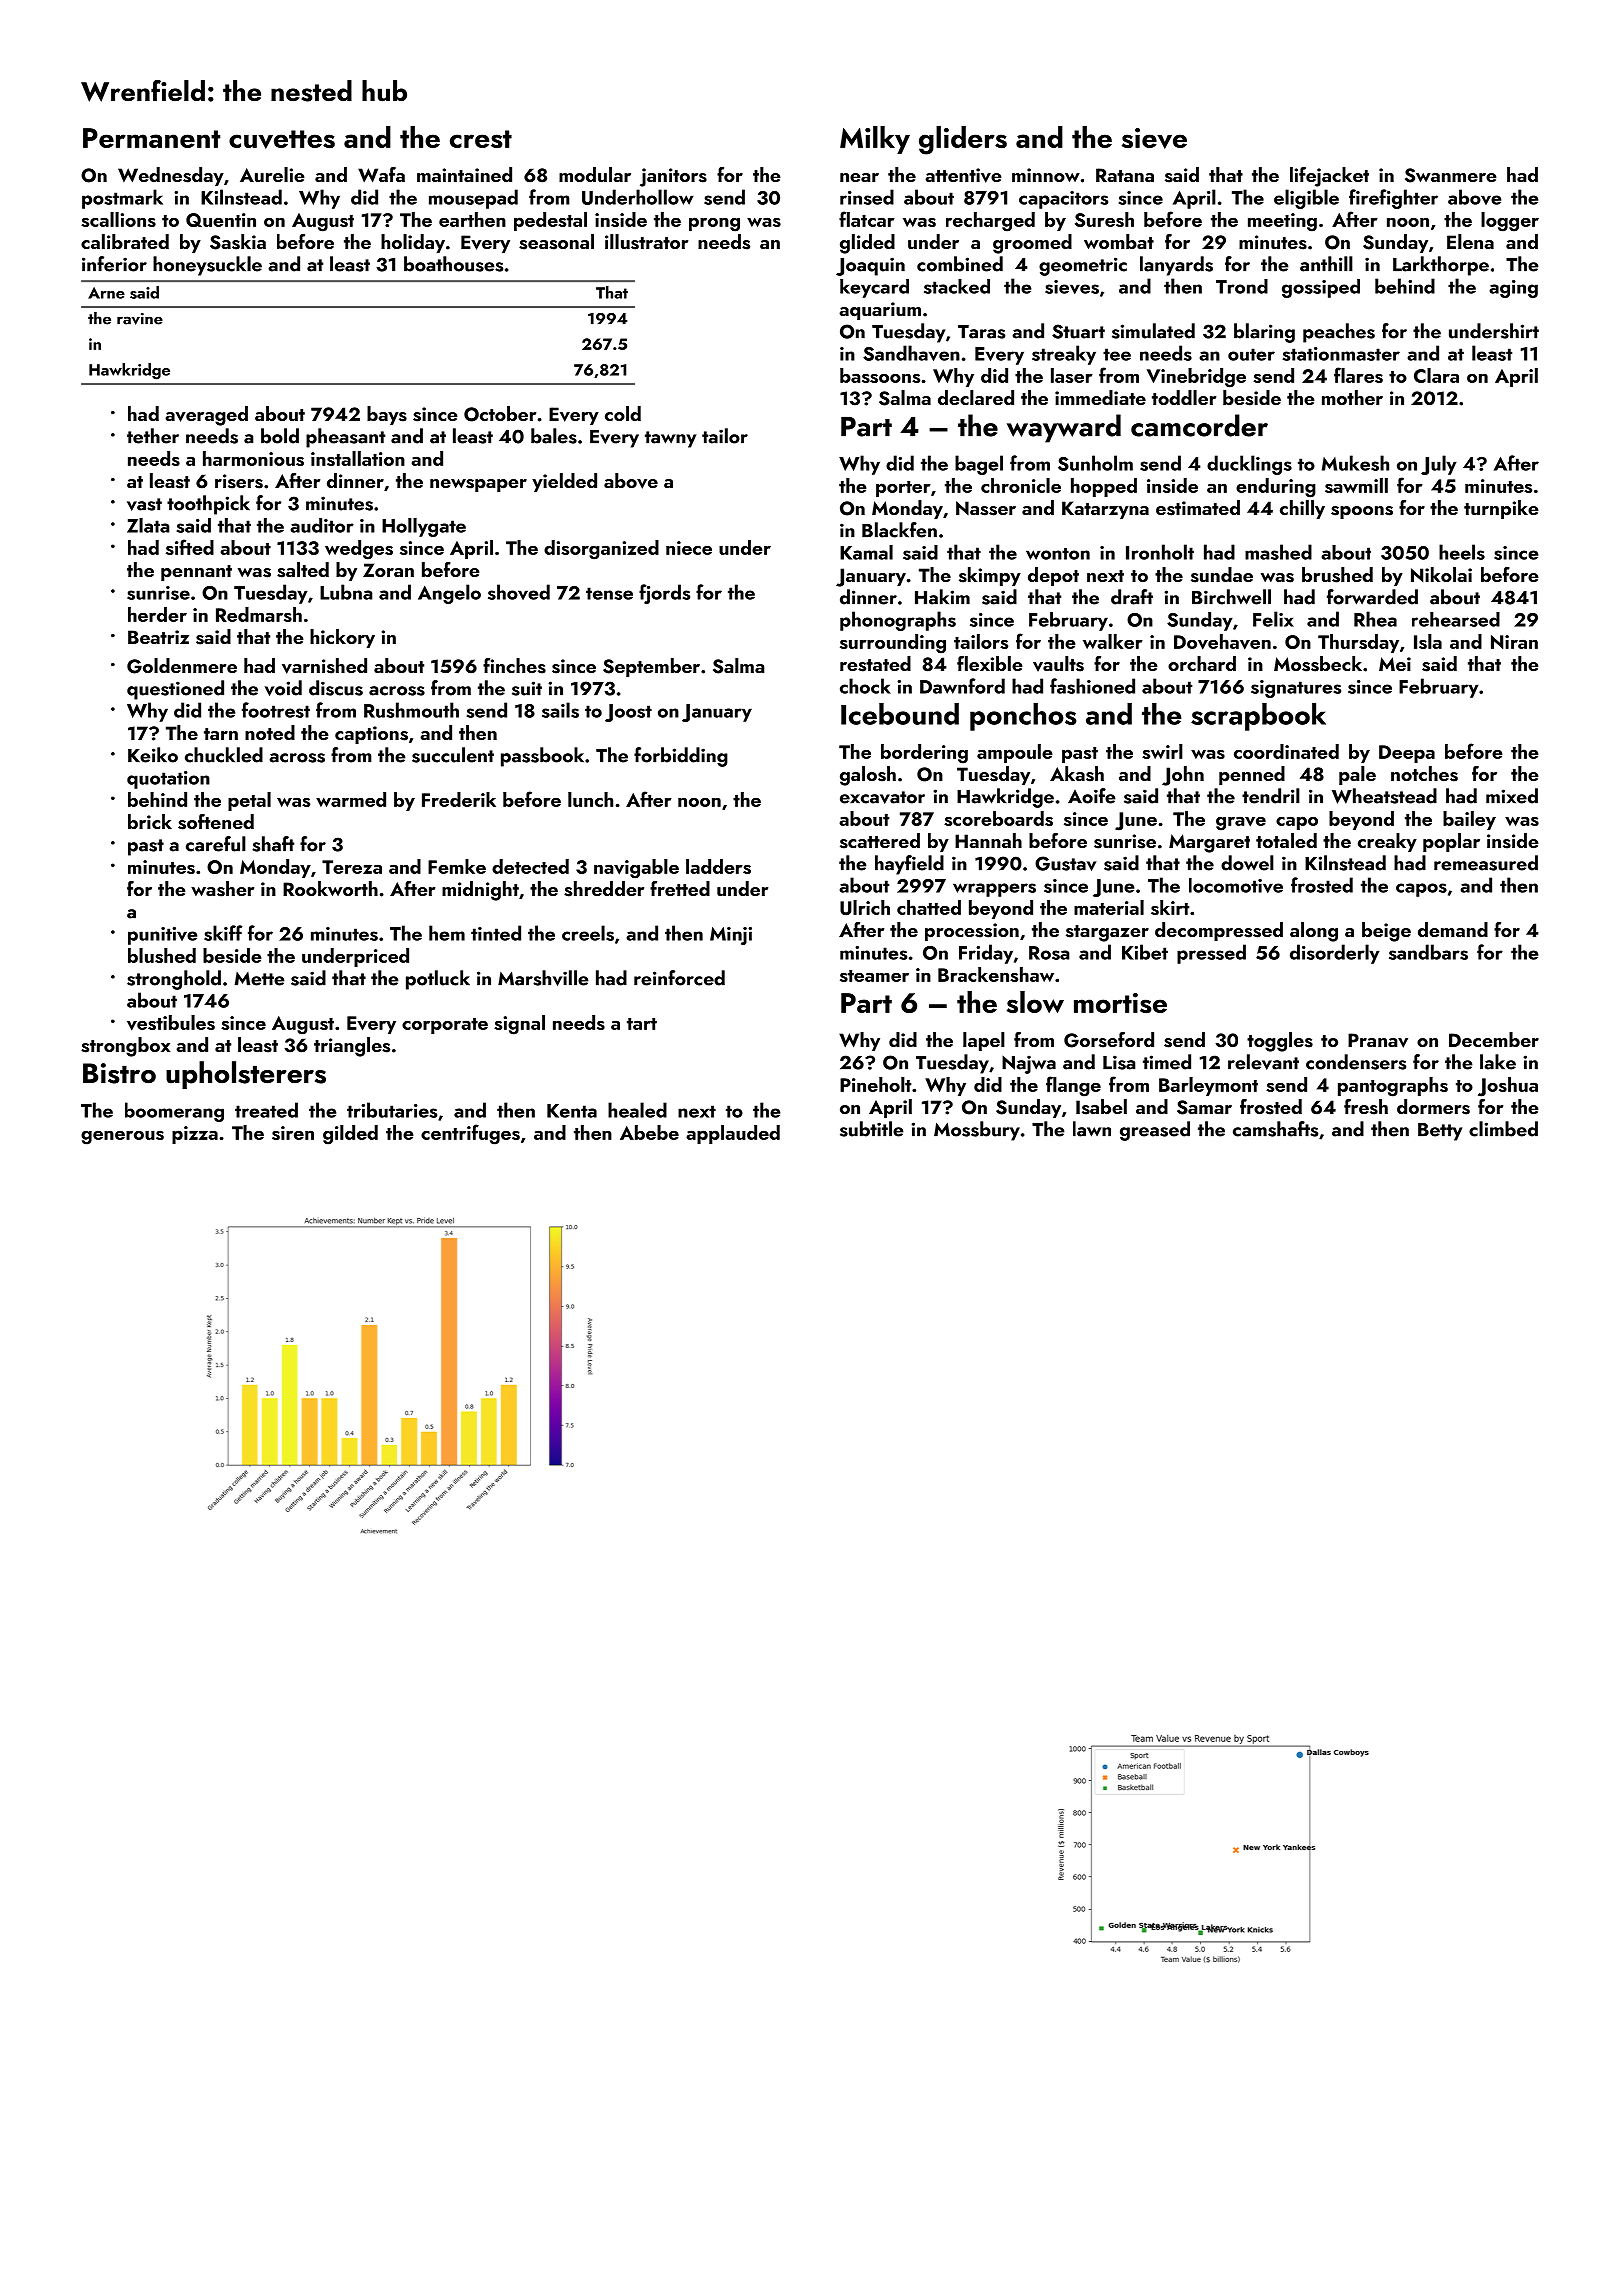 The image size is (1620, 2292). What do you see at coordinates (1329, 177) in the page?
I see `lifejacket` at bounding box center [1329, 177].
